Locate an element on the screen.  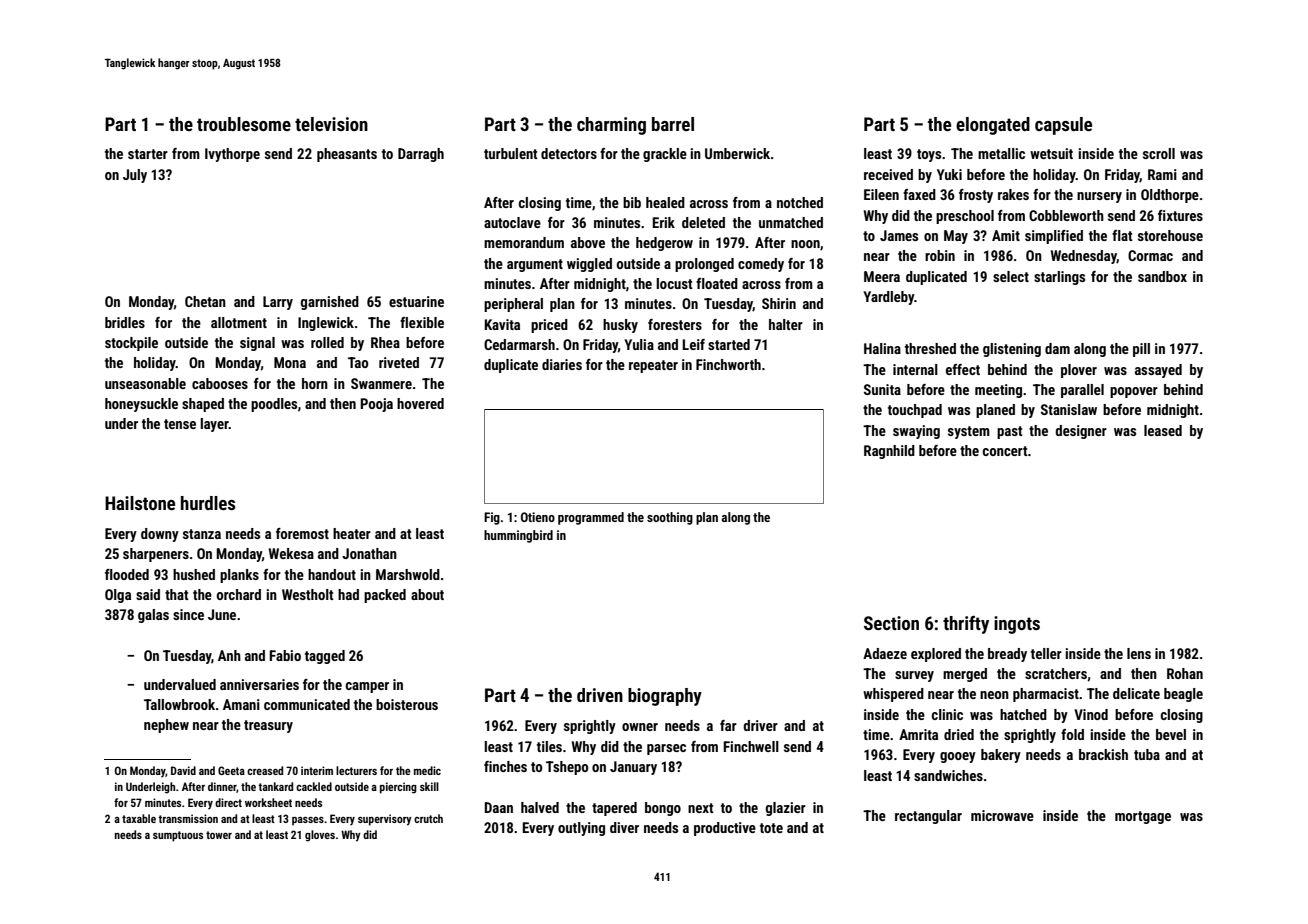
rectangular is located at coordinates (928, 817).
